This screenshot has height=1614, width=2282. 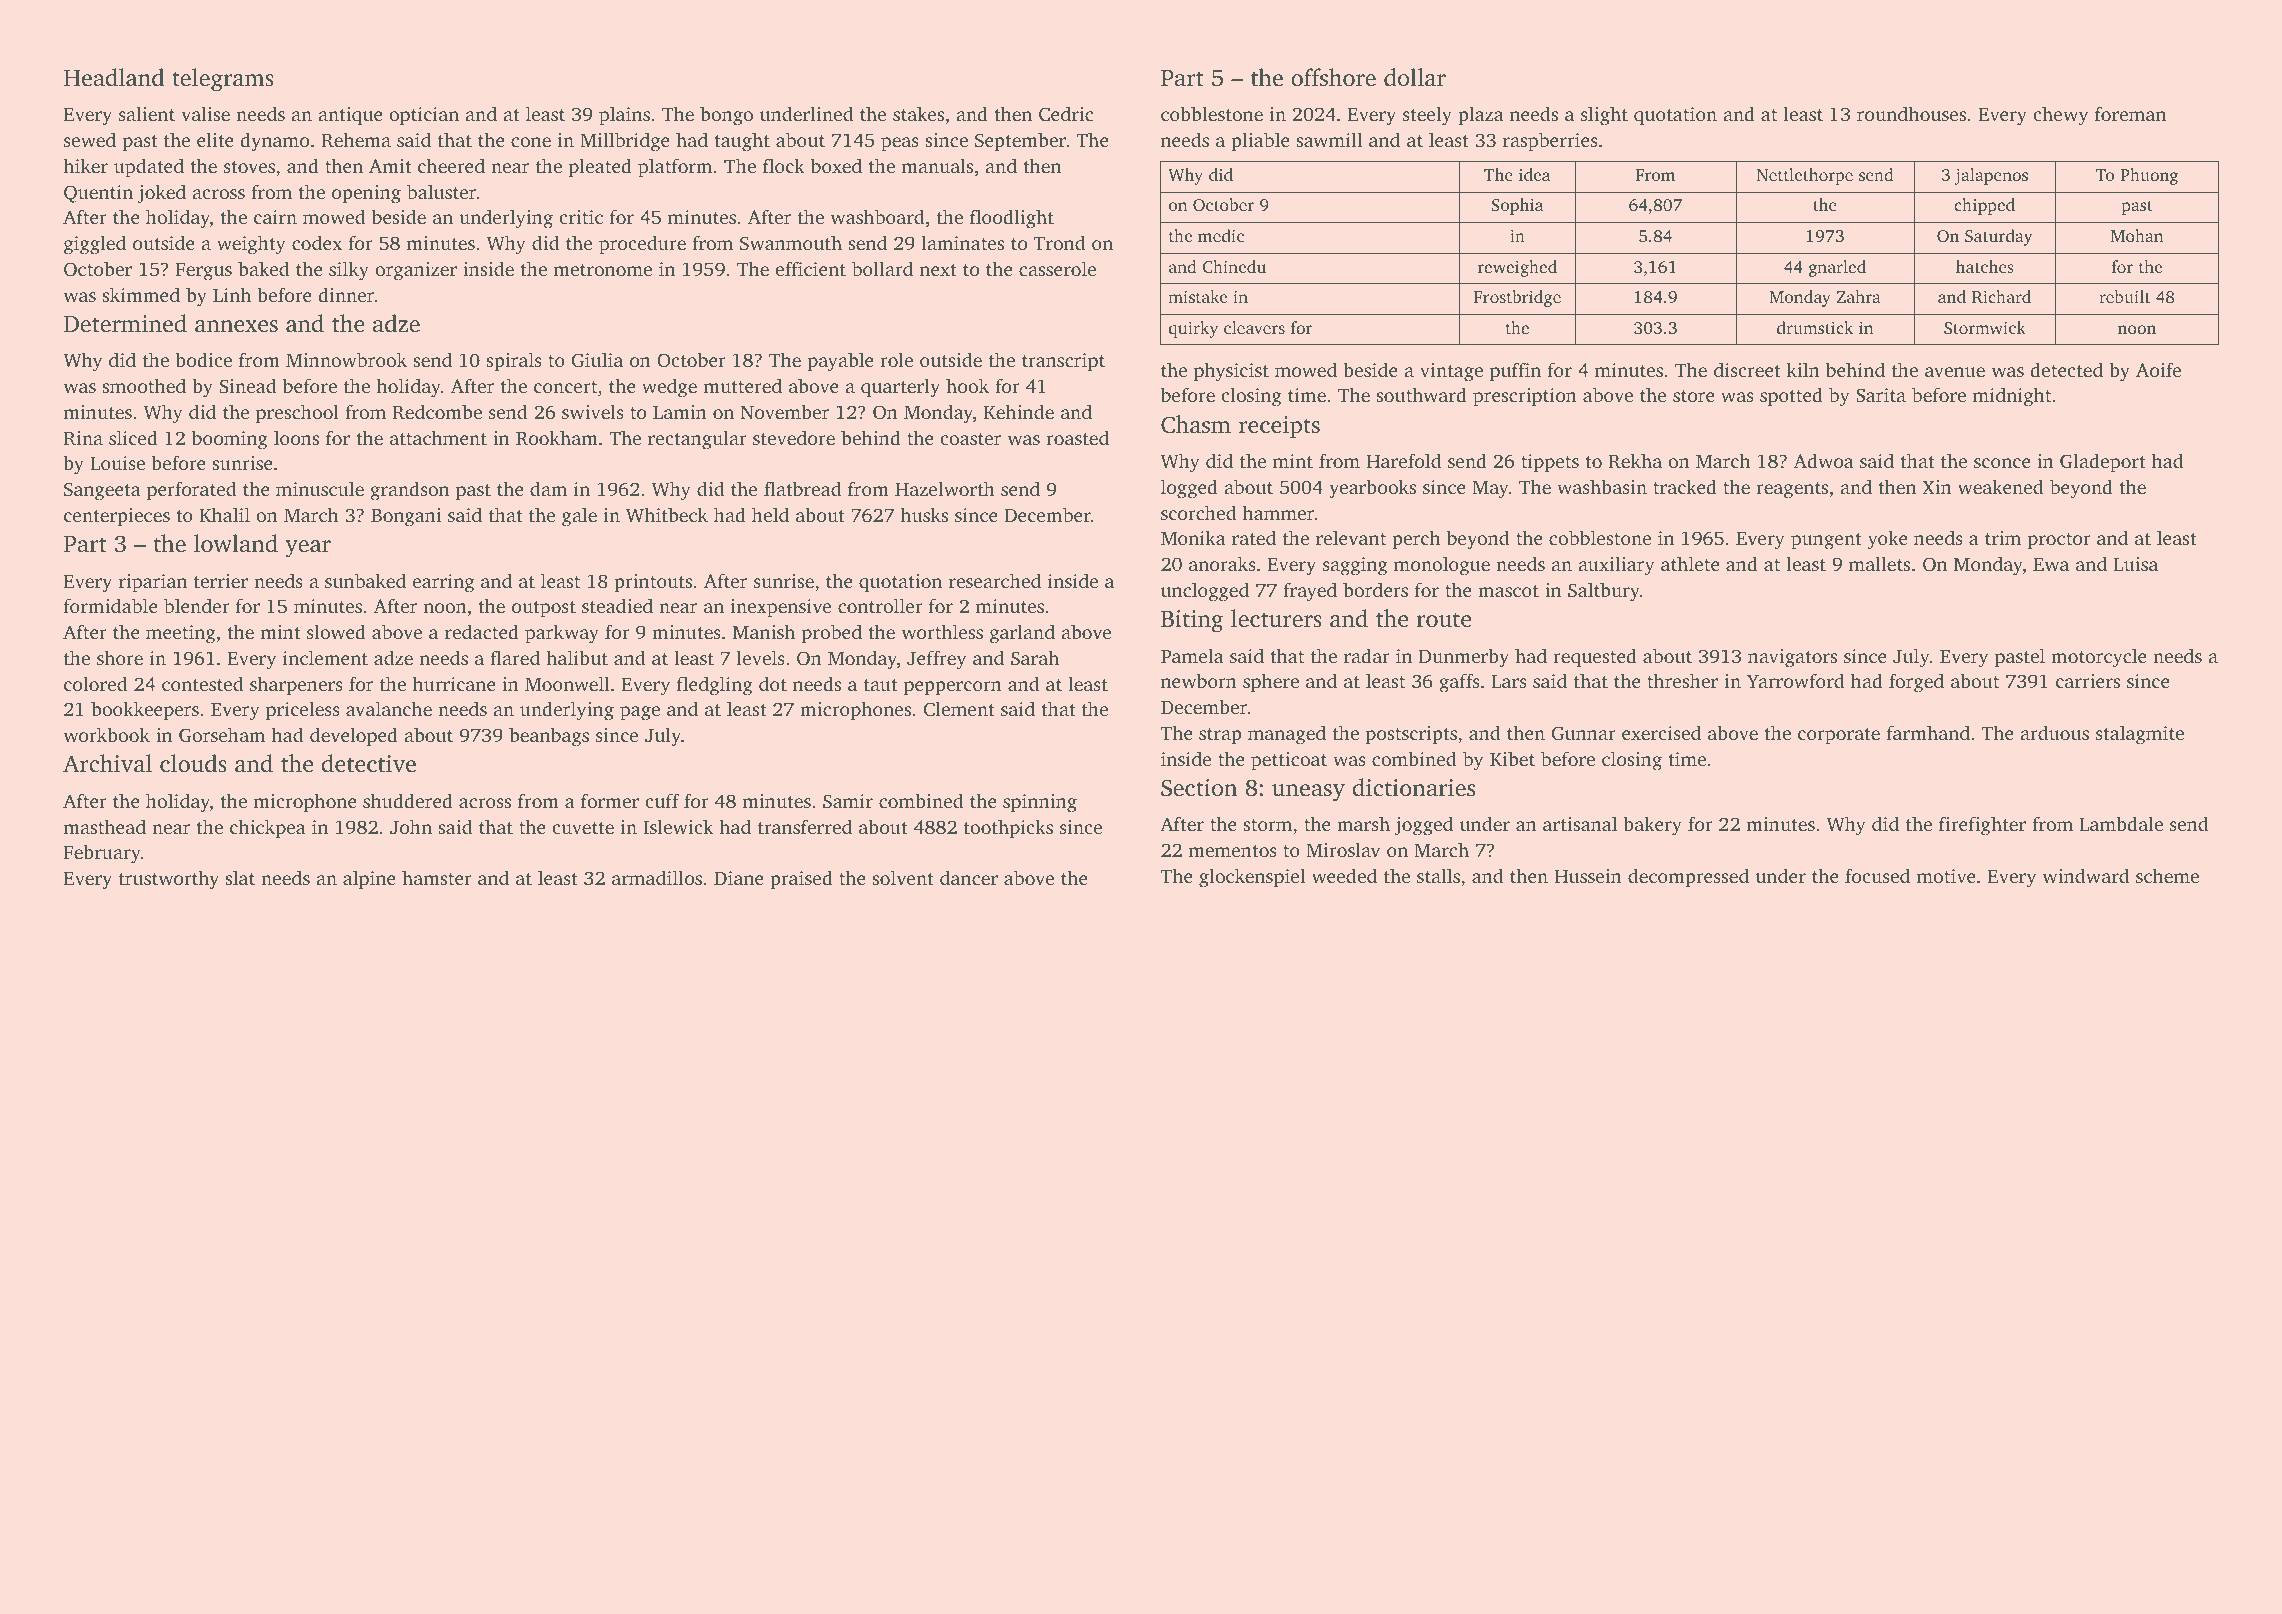 I want to click on concert, so click(x=565, y=387).
